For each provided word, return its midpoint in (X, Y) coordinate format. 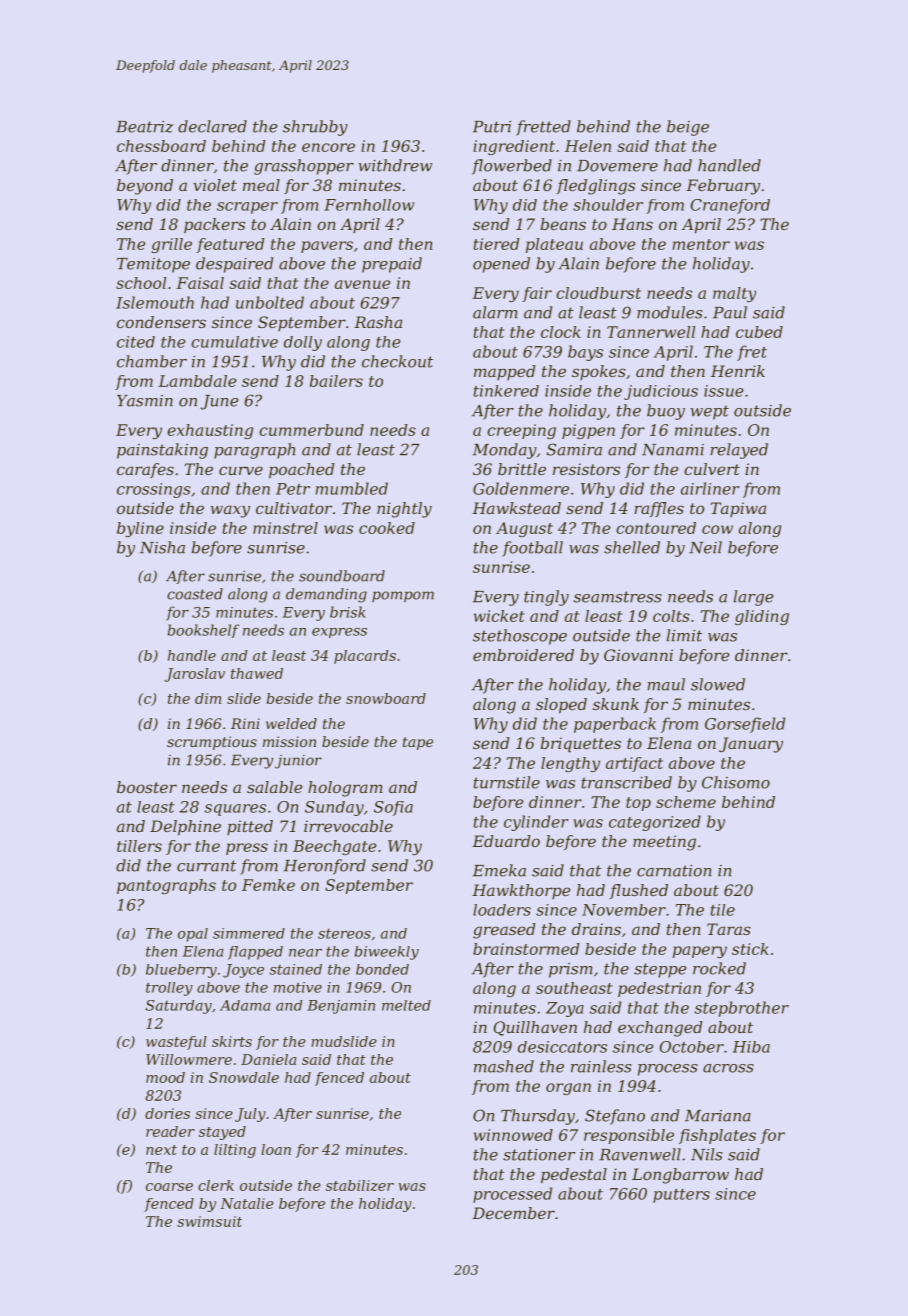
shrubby (315, 128)
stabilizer (360, 1185)
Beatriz (144, 127)
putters (681, 1196)
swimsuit (209, 1221)
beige (688, 128)
